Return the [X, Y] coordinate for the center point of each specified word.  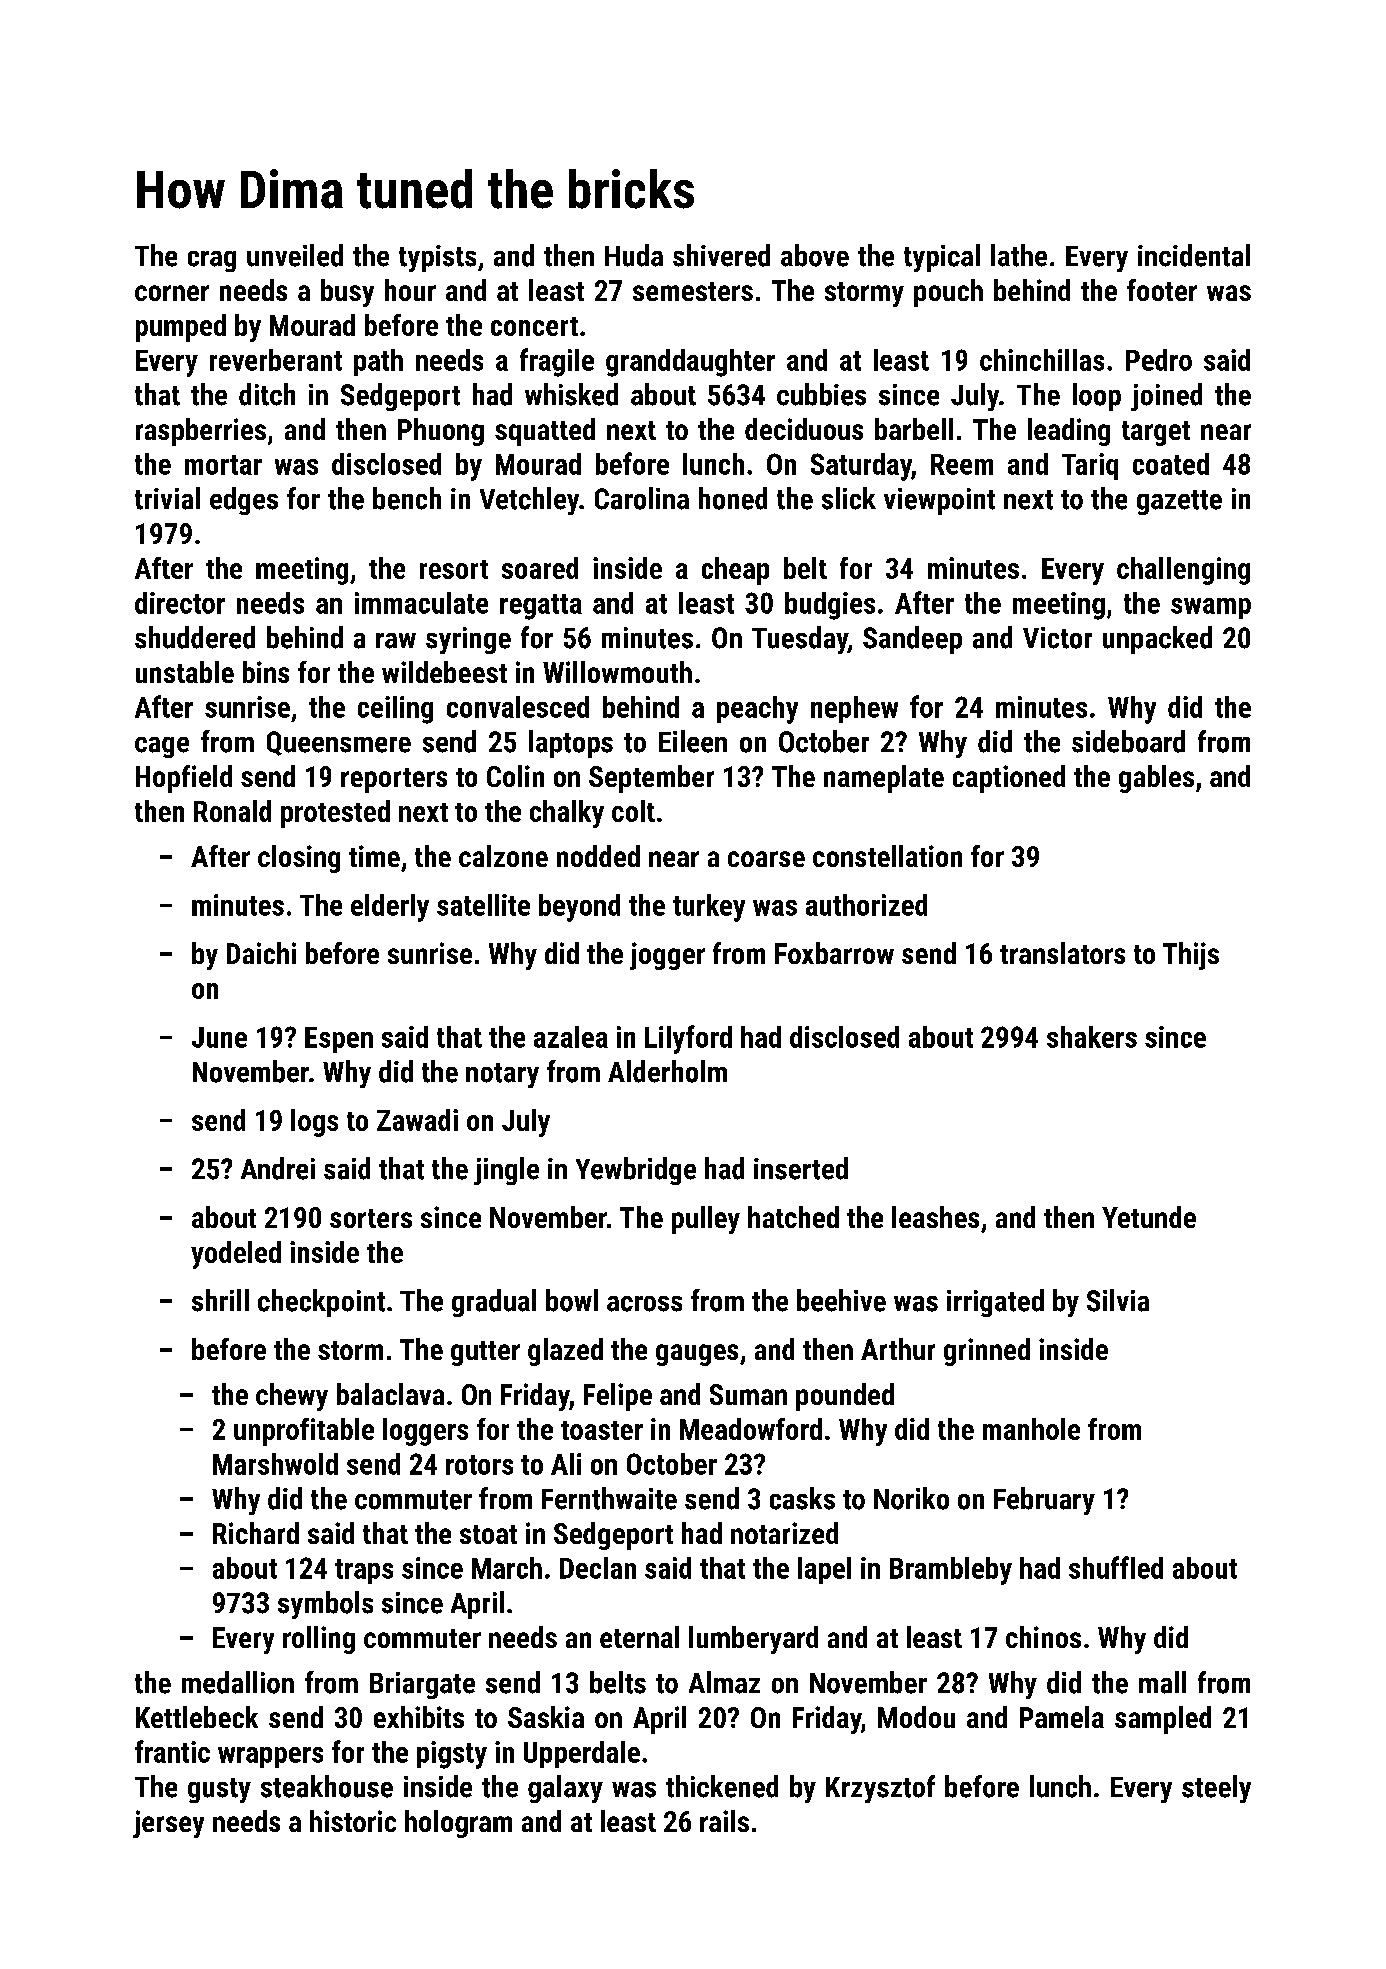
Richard [256, 1533]
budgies [830, 606]
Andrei [278, 1168]
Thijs [1191, 956]
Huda [634, 255]
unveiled [295, 255]
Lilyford [688, 1039]
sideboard [1128, 741]
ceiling [395, 710]
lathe [1019, 255]
